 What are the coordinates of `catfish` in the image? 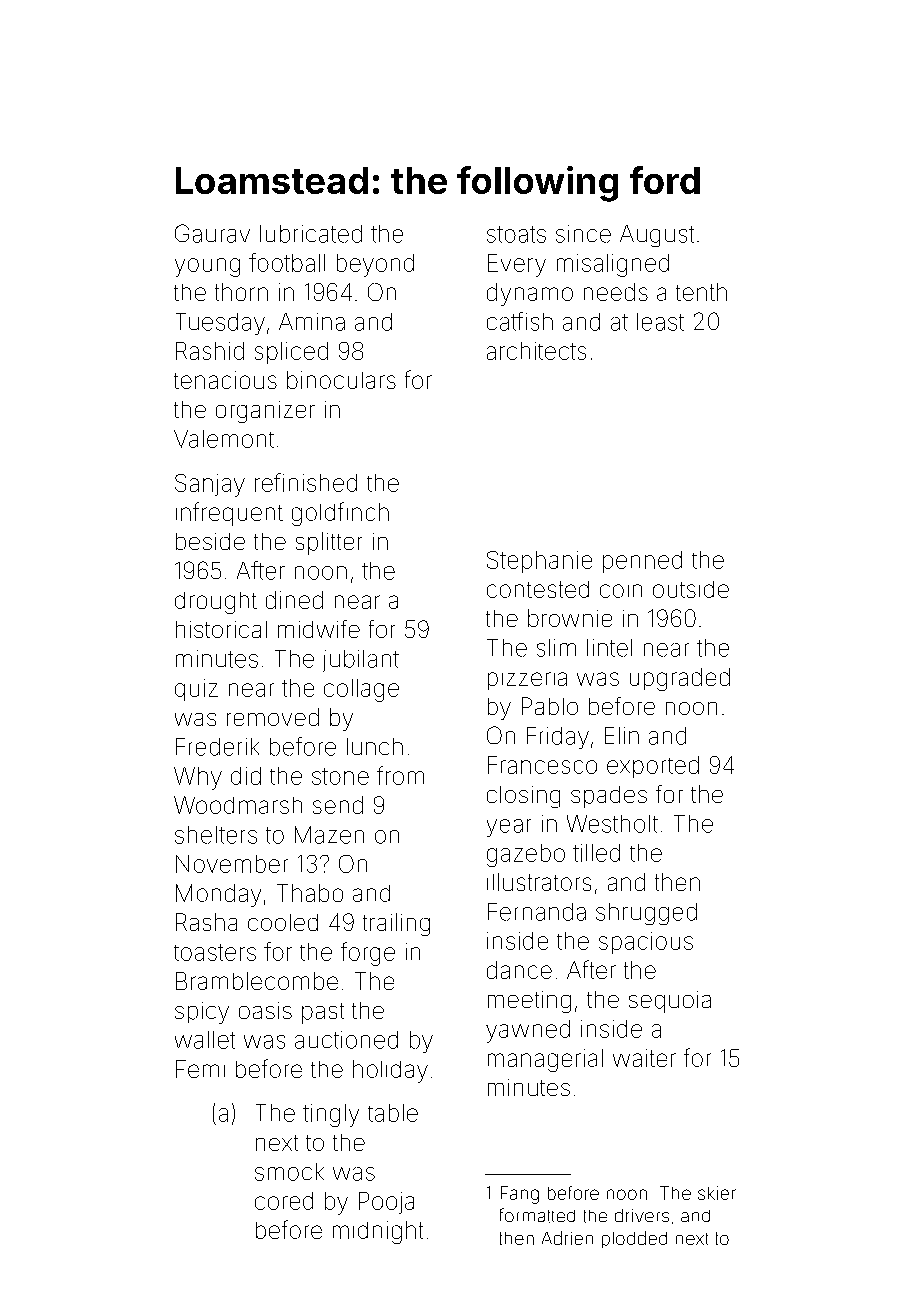 It's located at (520, 321).
